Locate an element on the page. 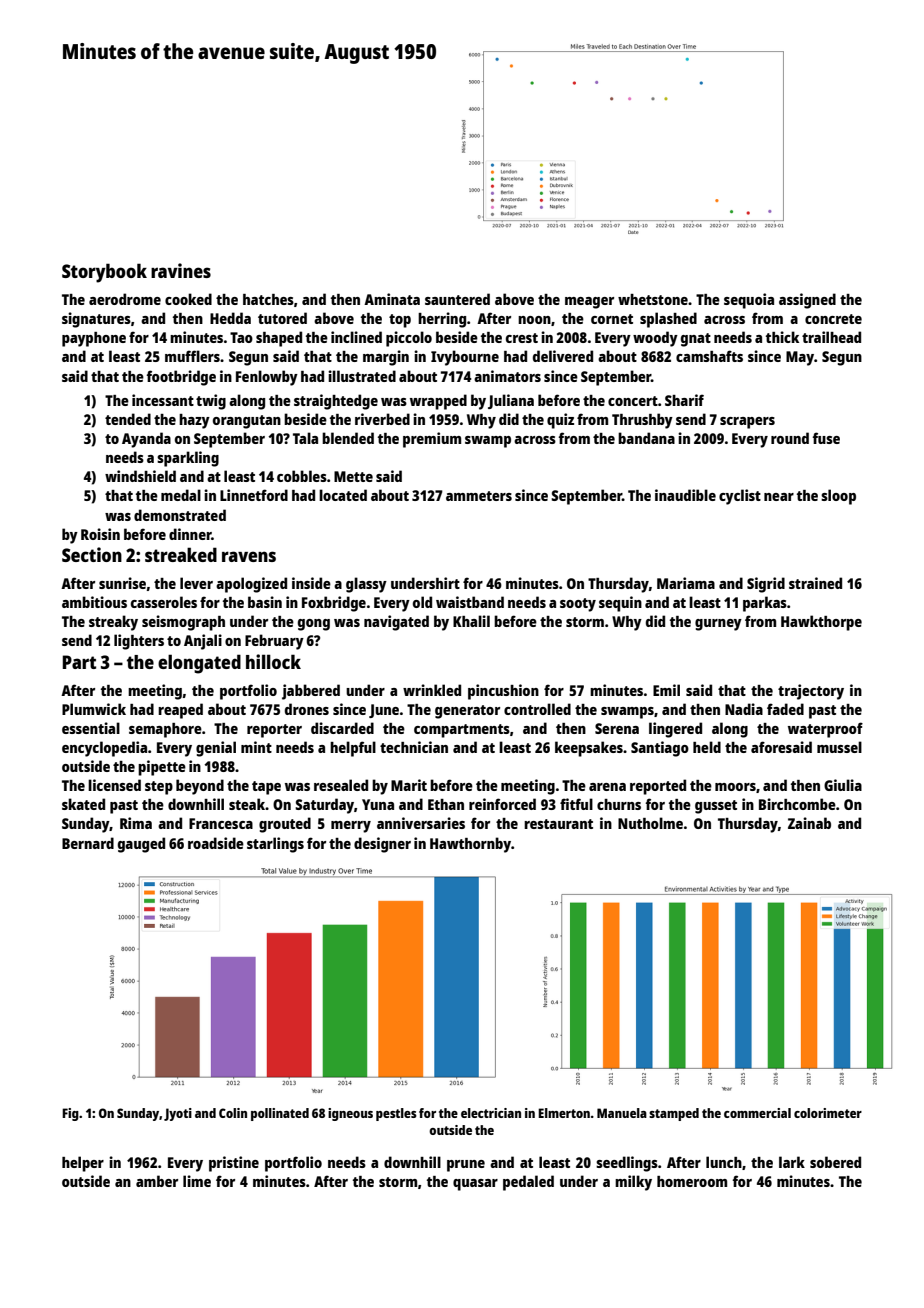  pristine is located at coordinates (234, 1164).
